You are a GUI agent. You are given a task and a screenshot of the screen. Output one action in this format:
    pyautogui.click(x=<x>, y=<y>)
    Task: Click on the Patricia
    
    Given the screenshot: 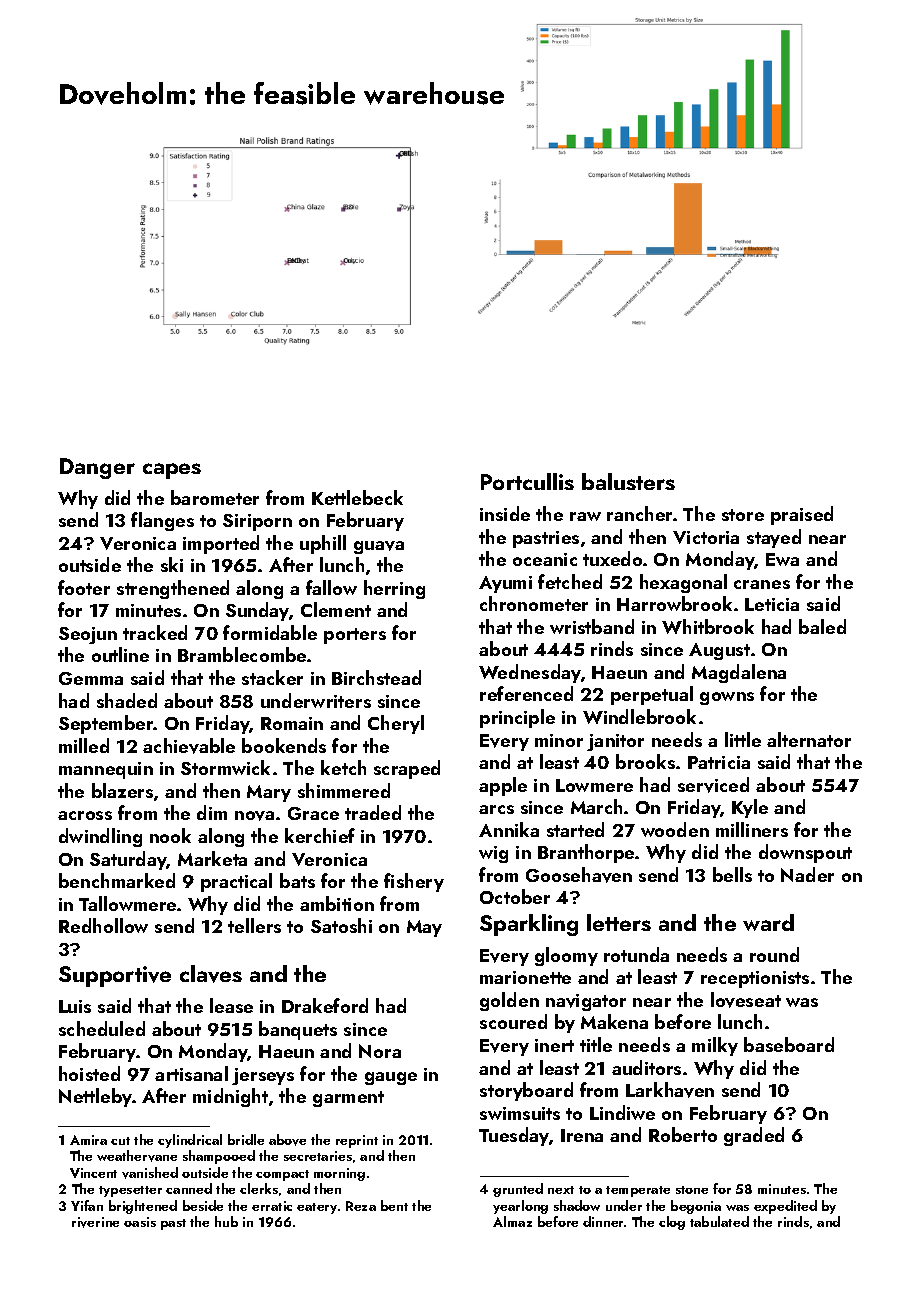 What is the action you would take?
    pyautogui.click(x=719, y=762)
